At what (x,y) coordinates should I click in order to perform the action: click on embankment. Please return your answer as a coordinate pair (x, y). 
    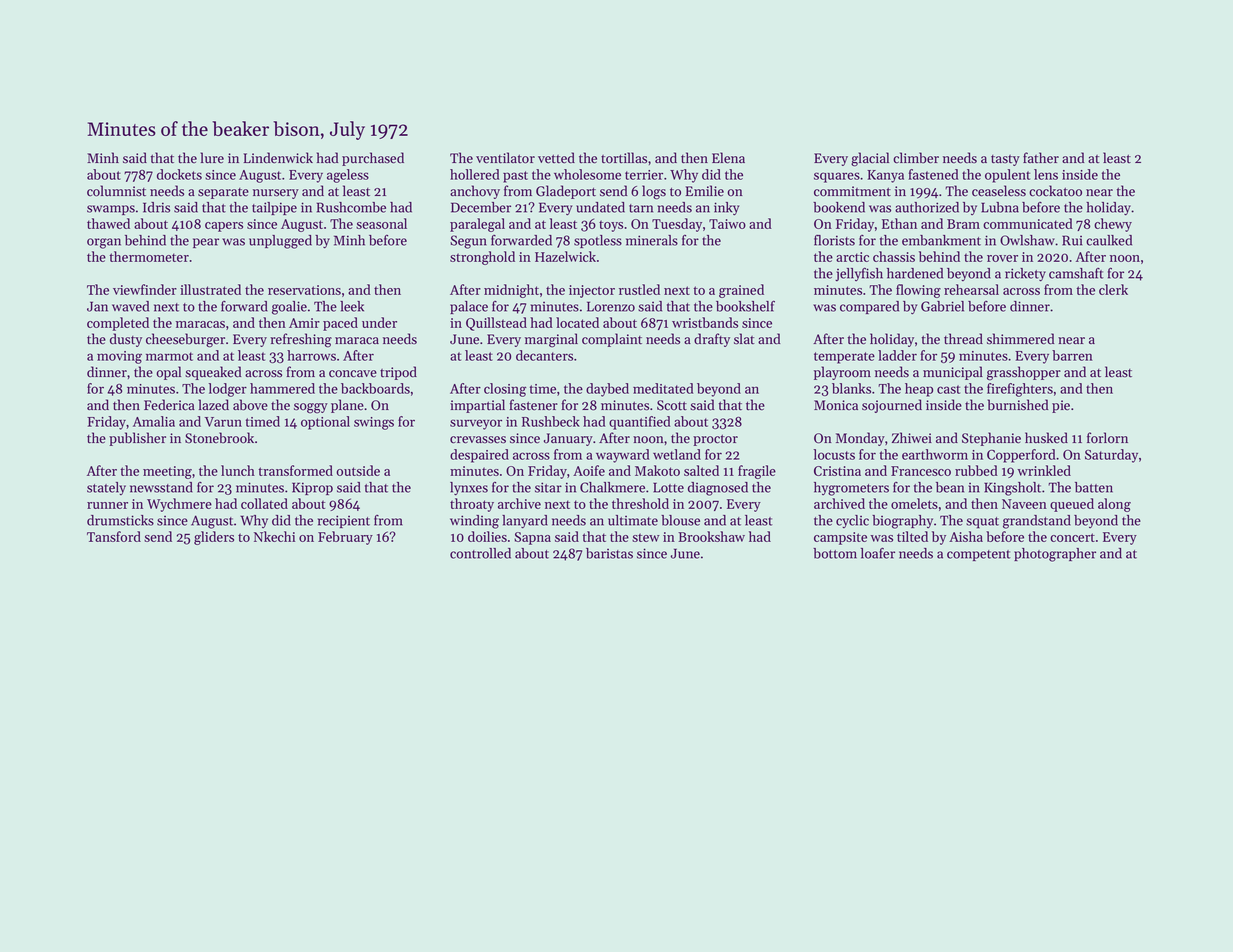
    Looking at the image, I should click on (941, 240).
